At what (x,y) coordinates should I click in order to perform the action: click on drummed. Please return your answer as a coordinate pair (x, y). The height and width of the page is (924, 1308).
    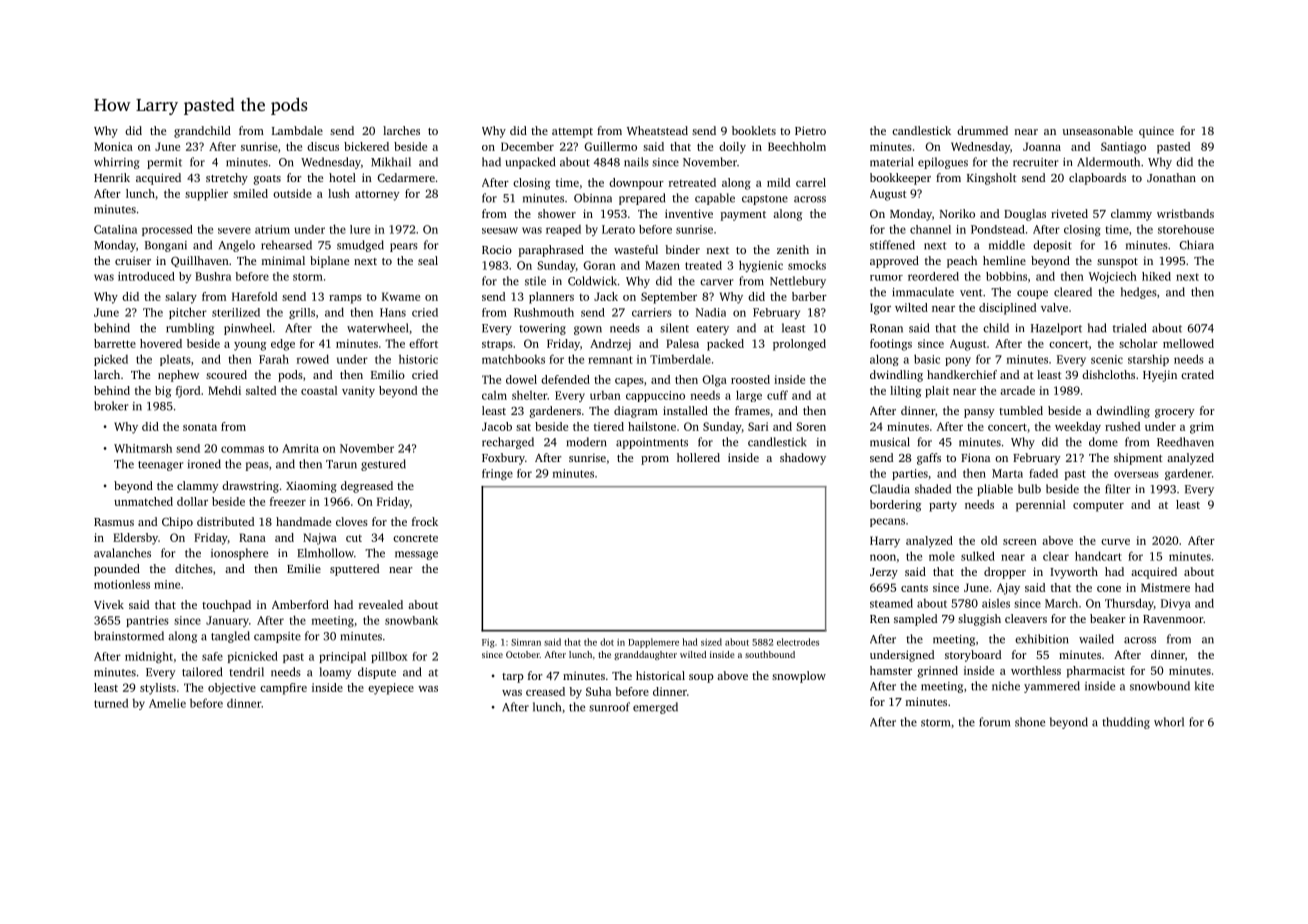
    Looking at the image, I should click on (982, 130).
